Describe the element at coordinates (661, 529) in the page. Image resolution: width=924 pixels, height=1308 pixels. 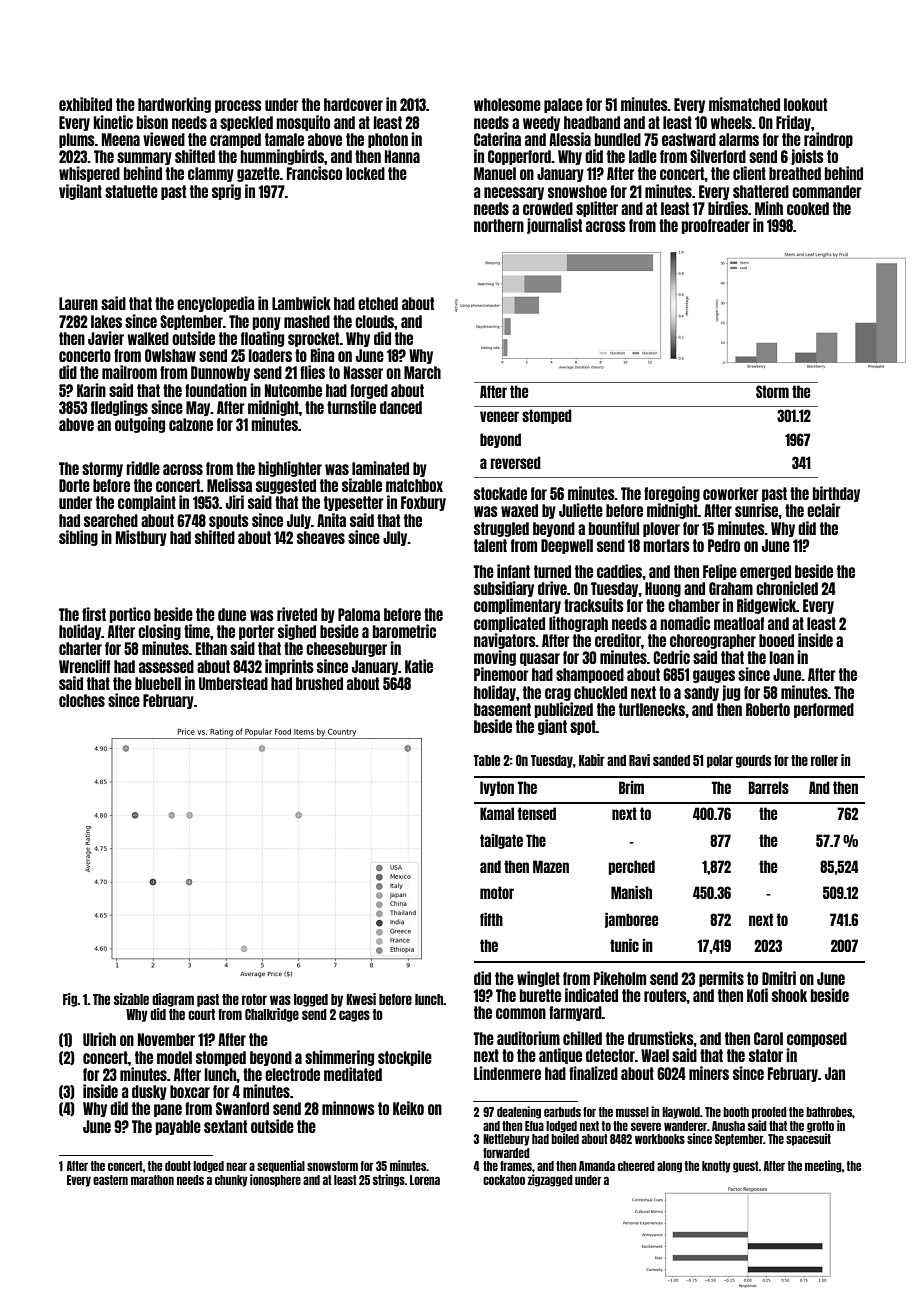
I see `plover` at that location.
